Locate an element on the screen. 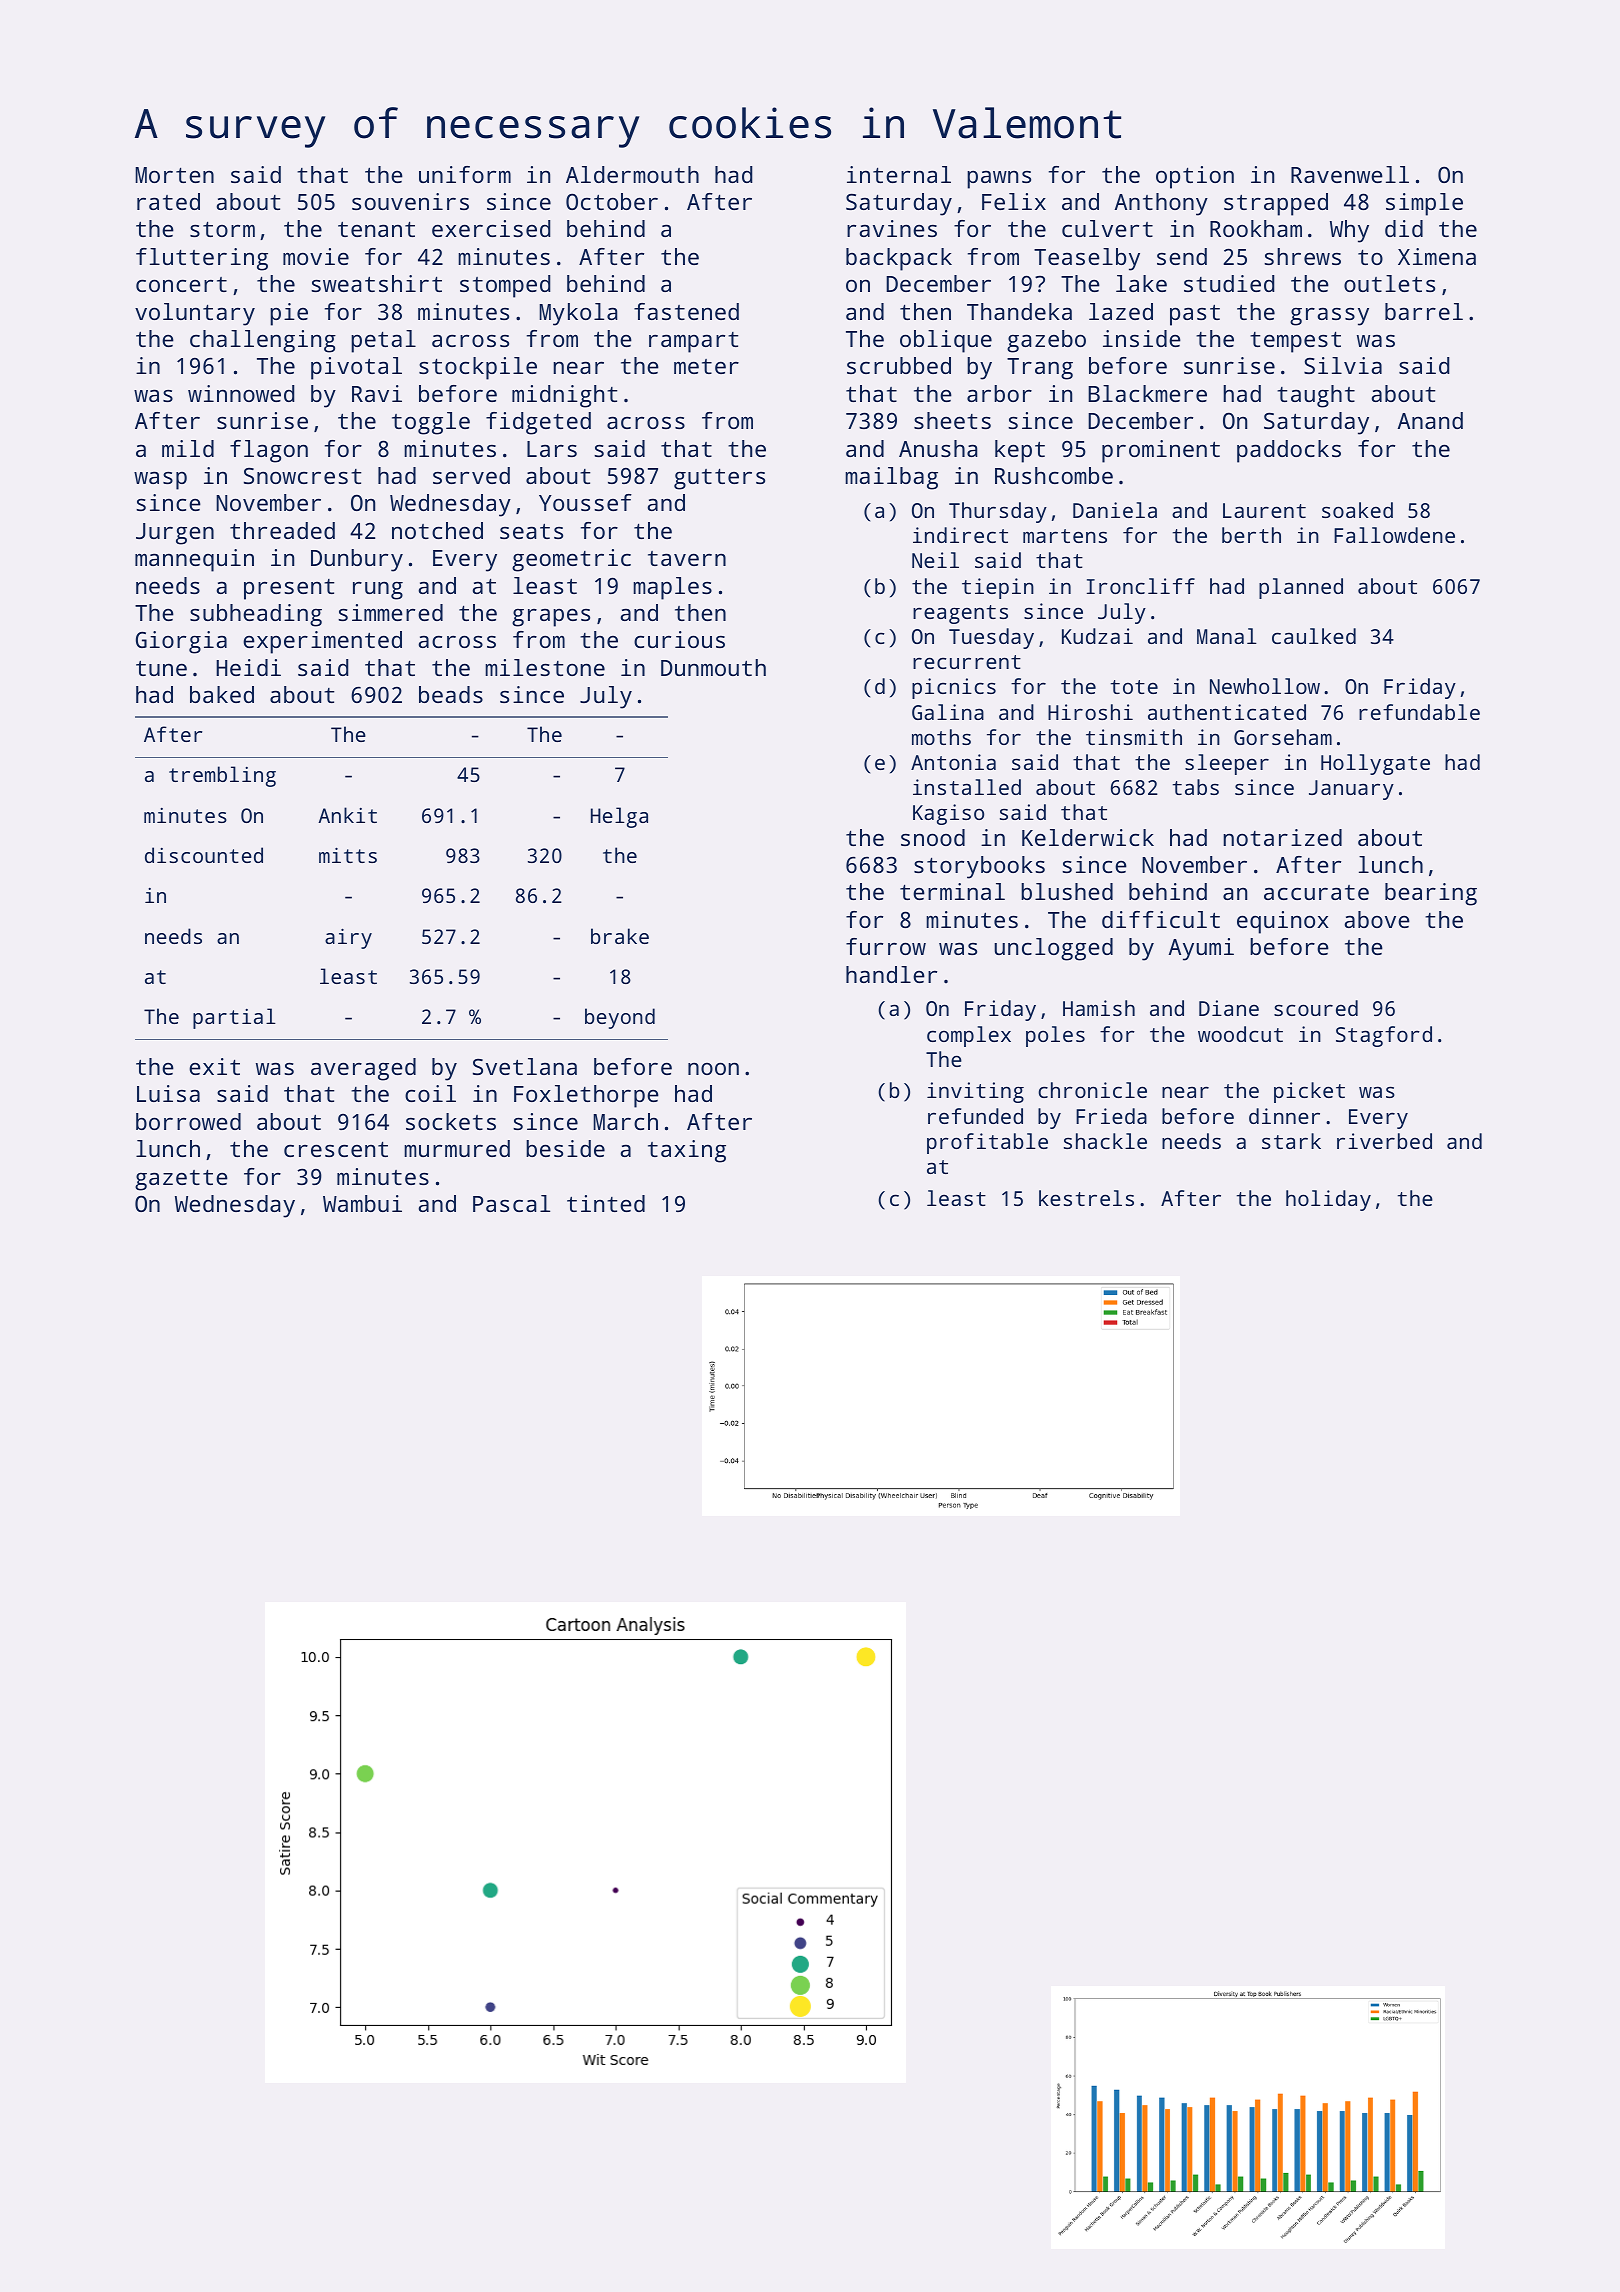  borrowed is located at coordinates (188, 1121).
